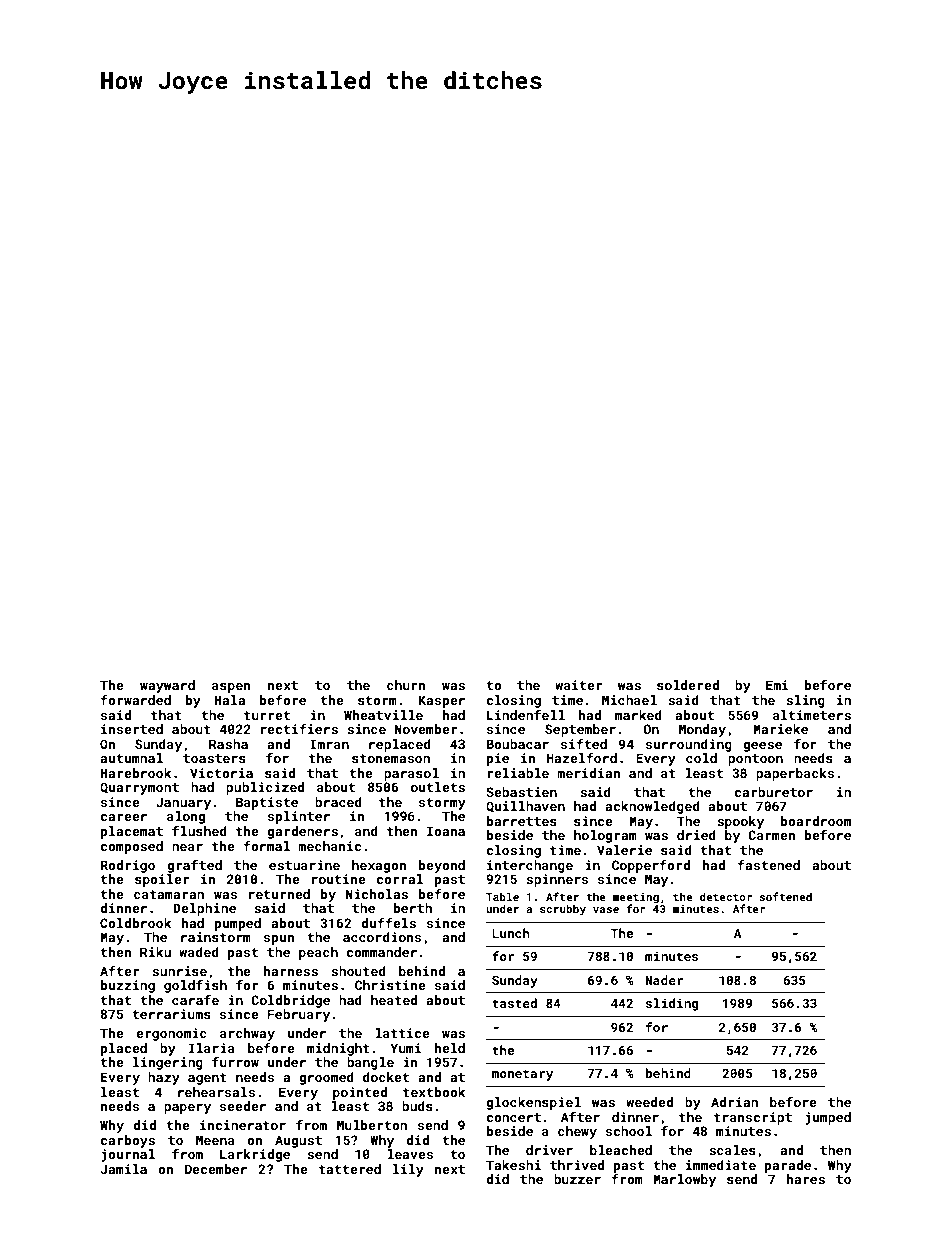  I want to click on Delphine, so click(204, 909).
